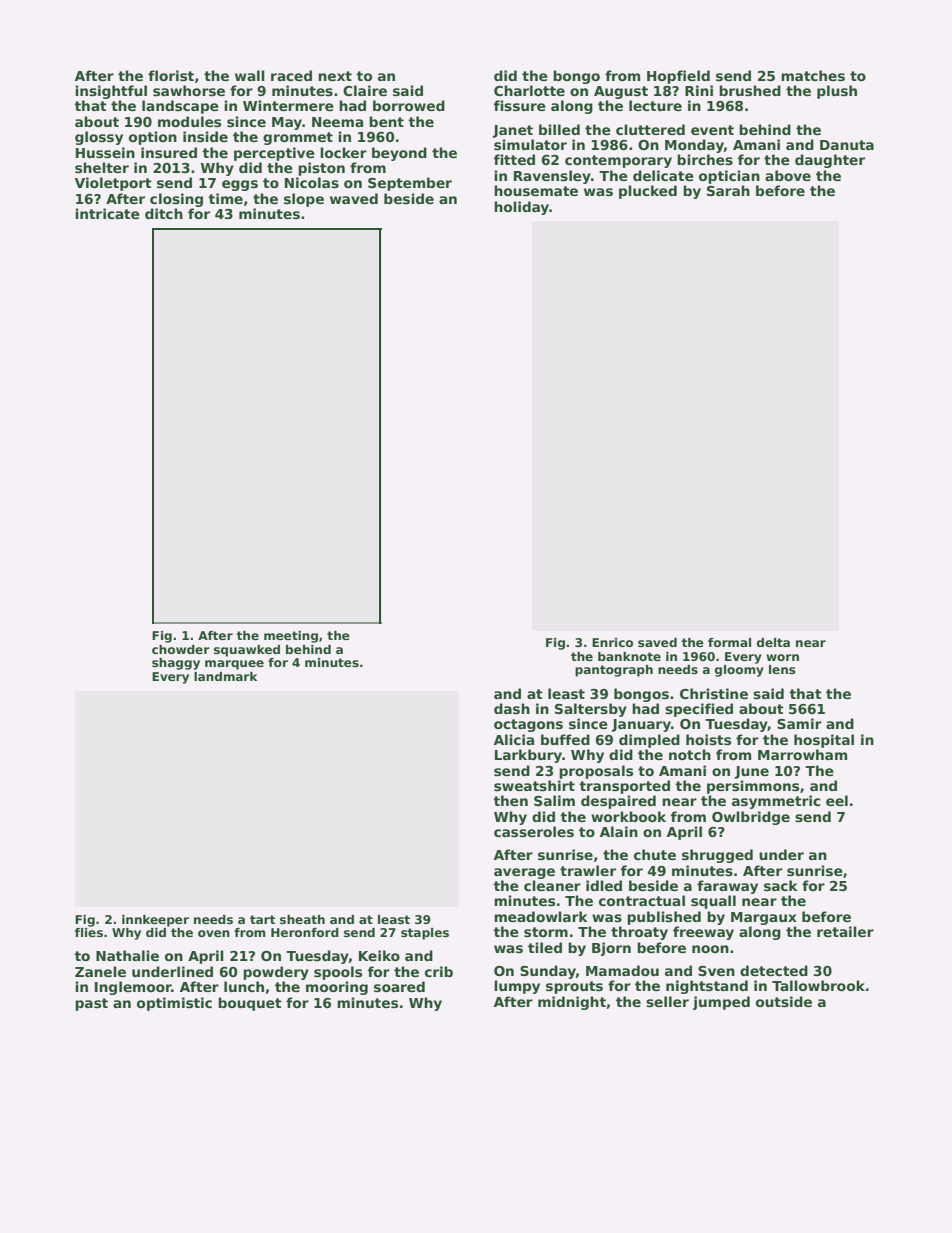  Describe the element at coordinates (728, 190) in the screenshot. I see `Sarah` at that location.
